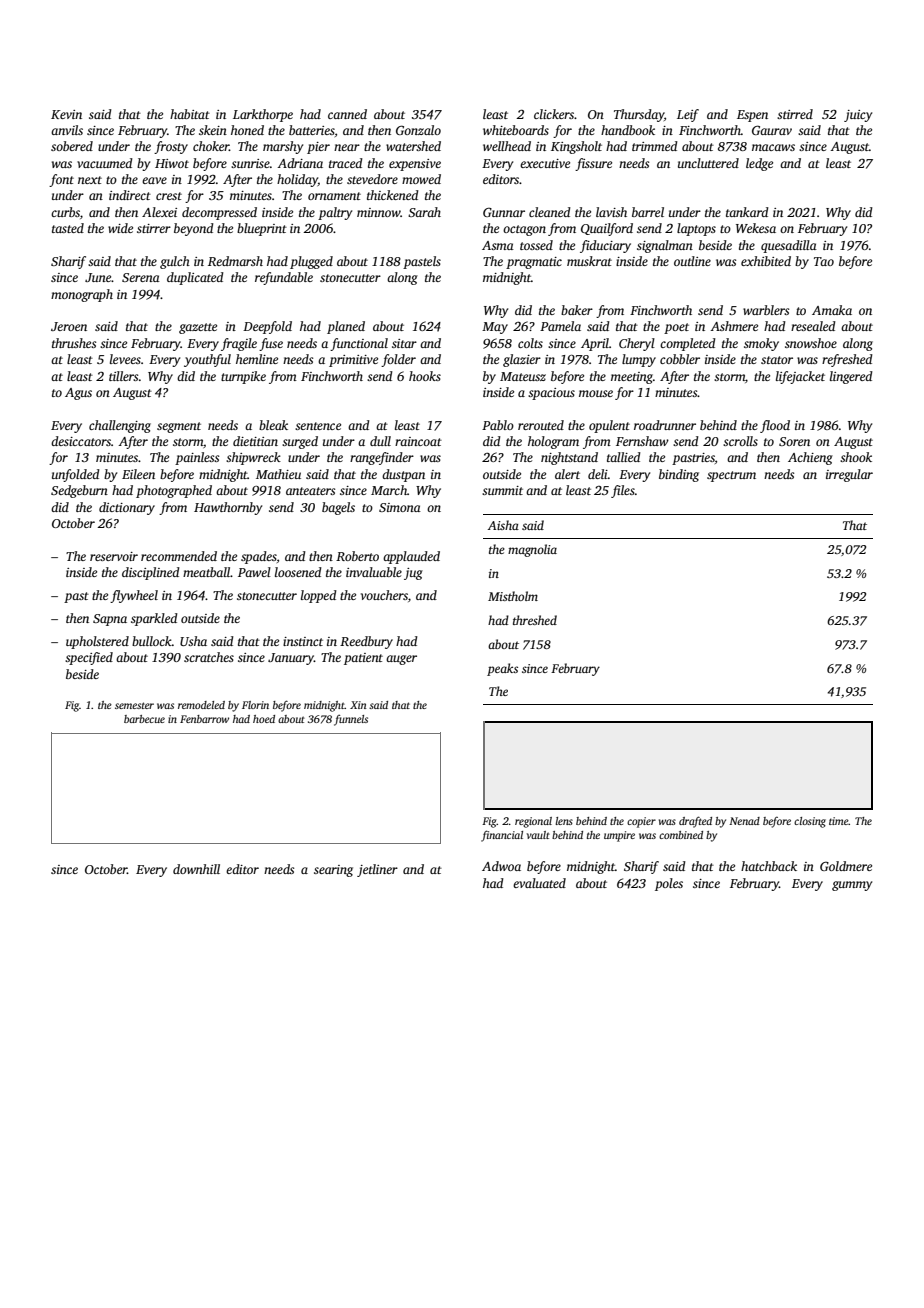 The width and height of the page is (924, 1308). I want to click on habitat, so click(190, 114).
